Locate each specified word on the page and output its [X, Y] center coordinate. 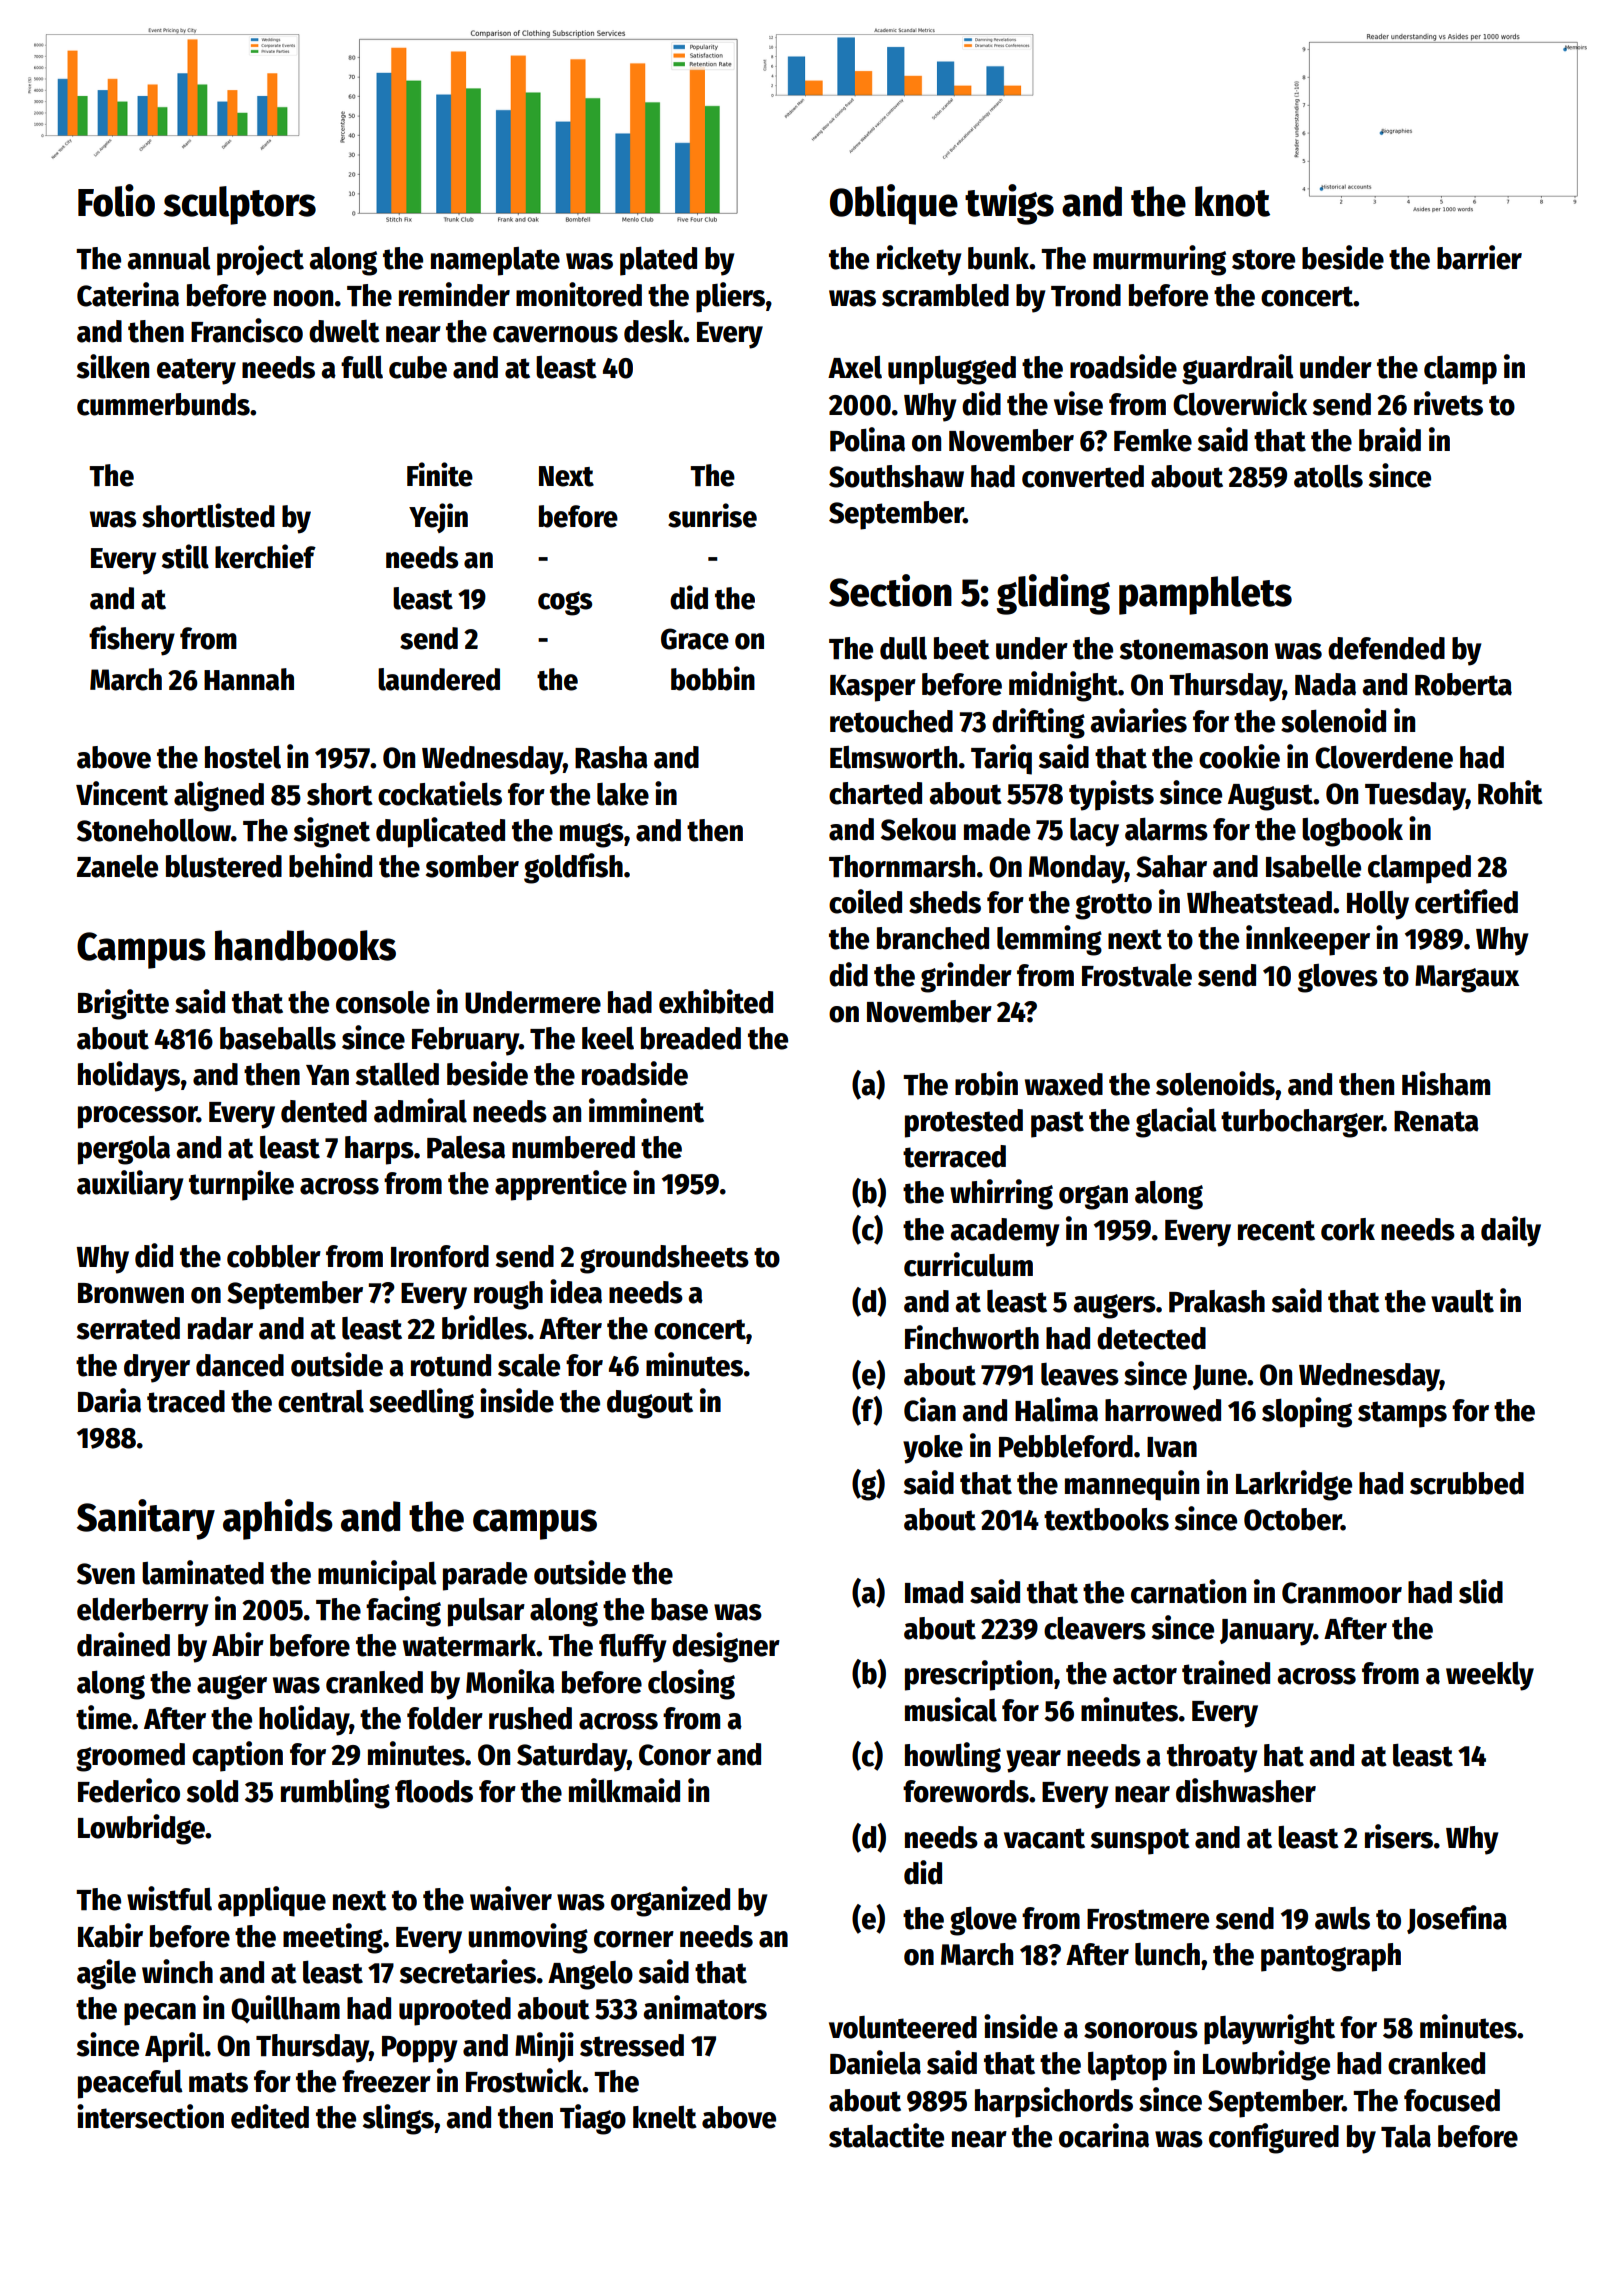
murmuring [1159, 260]
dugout [650, 1404]
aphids [278, 1519]
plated [658, 261]
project [260, 260]
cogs [565, 603]
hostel [243, 757]
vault [1462, 1301]
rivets [1448, 403]
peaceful [130, 2084]
